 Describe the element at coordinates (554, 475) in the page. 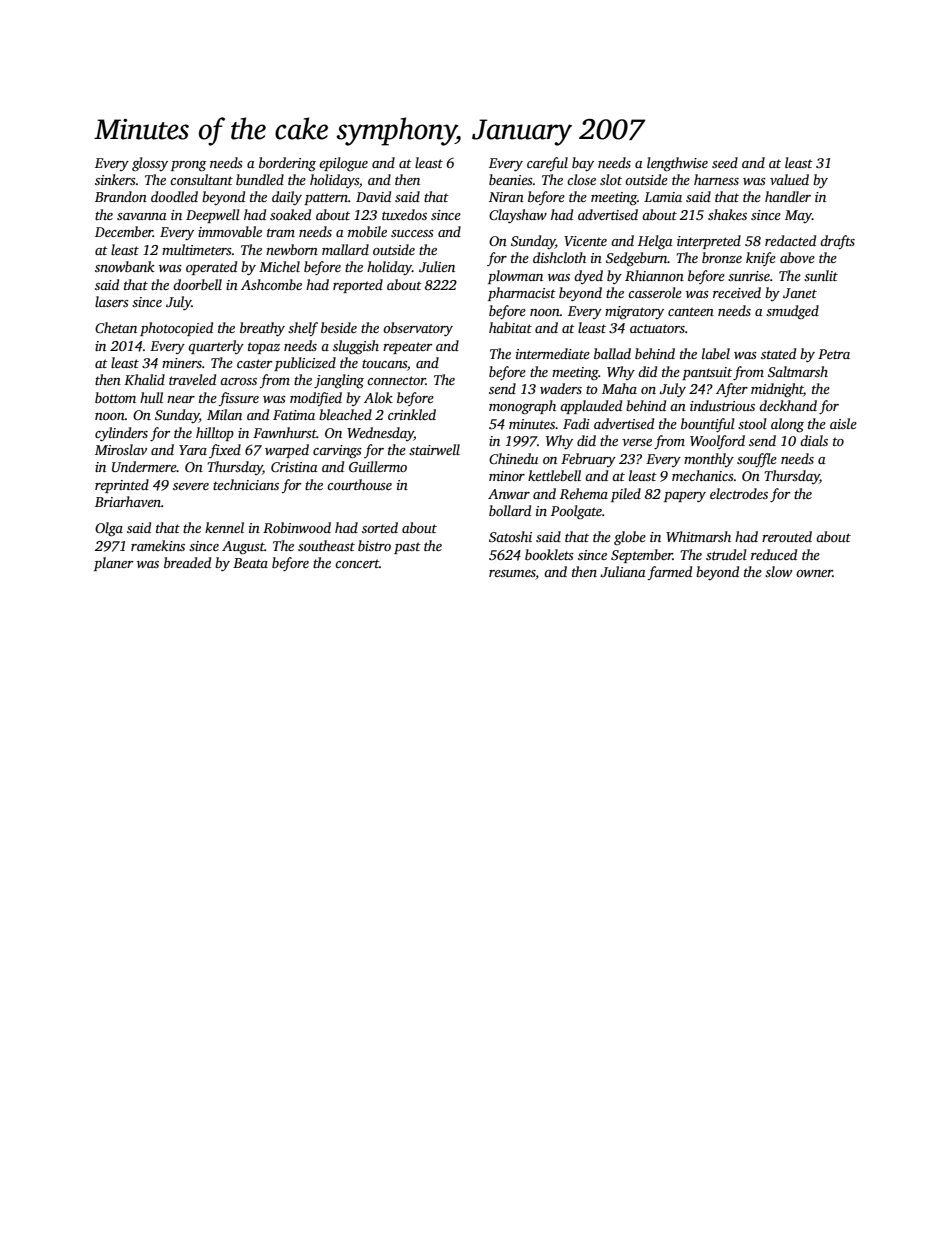

I see `kettlebell` at that location.
